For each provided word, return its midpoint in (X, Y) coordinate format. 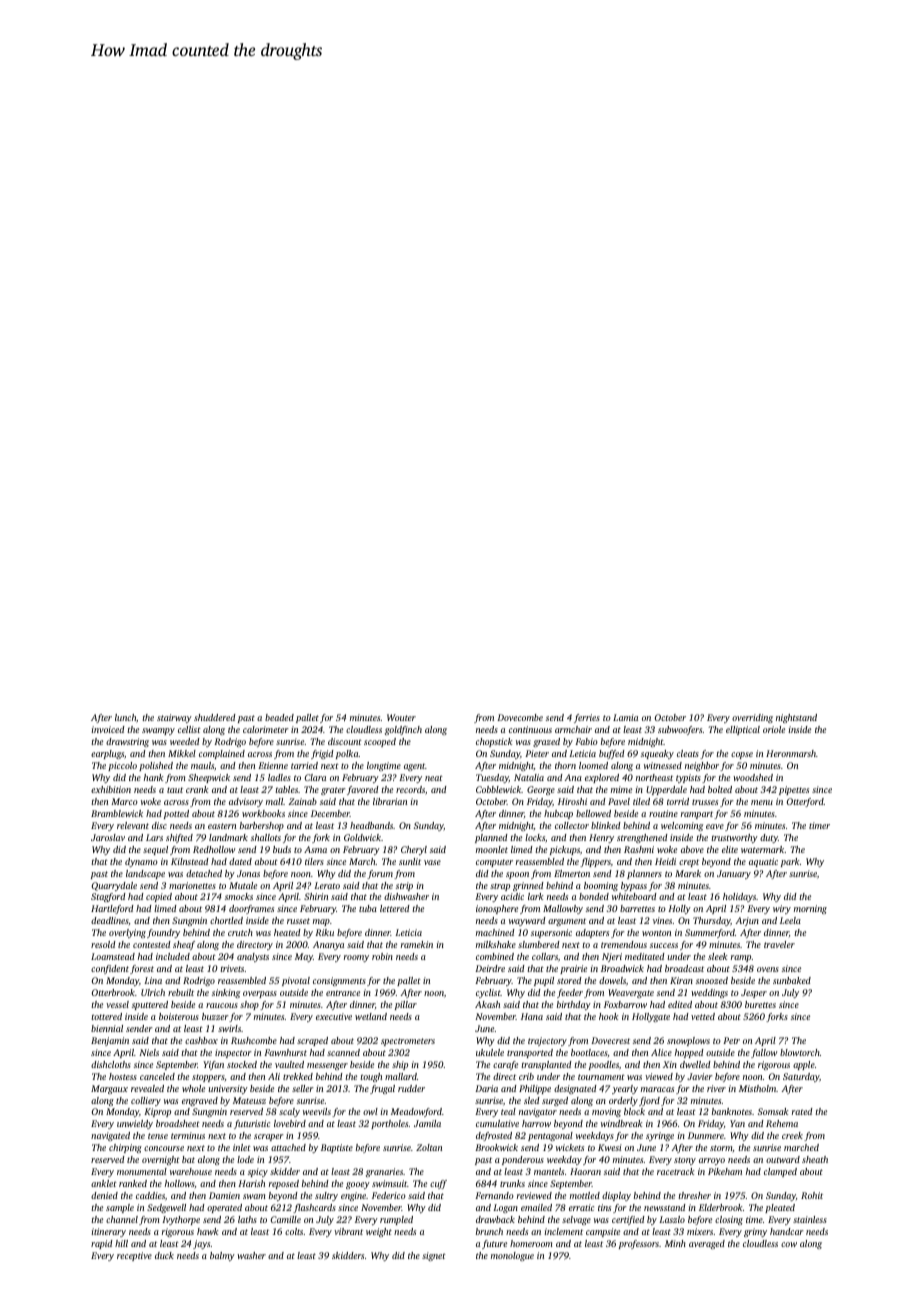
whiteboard (634, 896)
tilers (314, 861)
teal (508, 1111)
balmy (222, 1256)
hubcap (558, 814)
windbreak (621, 1123)
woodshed (753, 777)
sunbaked (792, 980)
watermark (763, 849)
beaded (279, 717)
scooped (380, 742)
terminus (188, 1135)
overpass (260, 994)
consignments (339, 981)
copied (159, 897)
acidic (512, 896)
